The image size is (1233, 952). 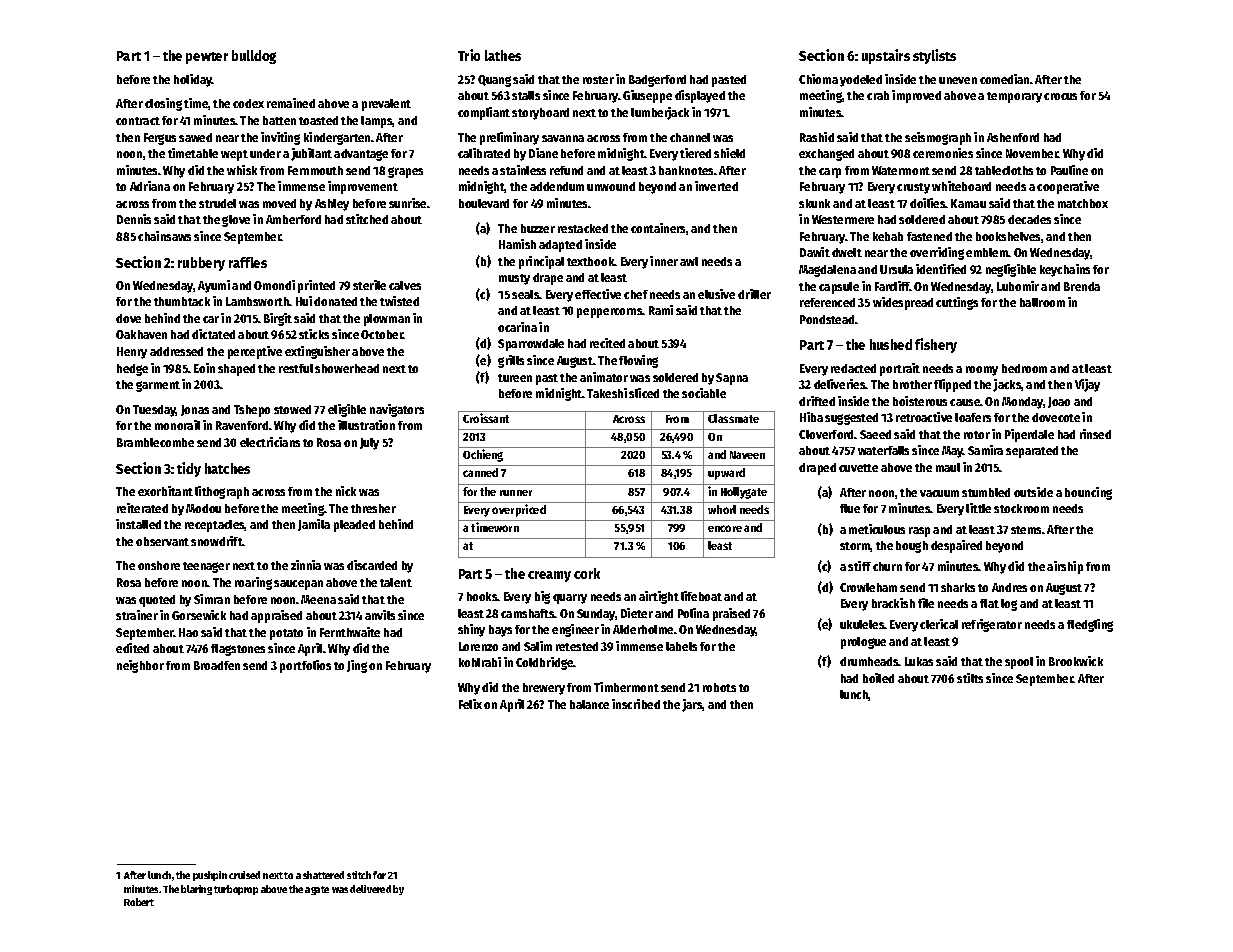 I want to click on storyboard, so click(x=540, y=114).
